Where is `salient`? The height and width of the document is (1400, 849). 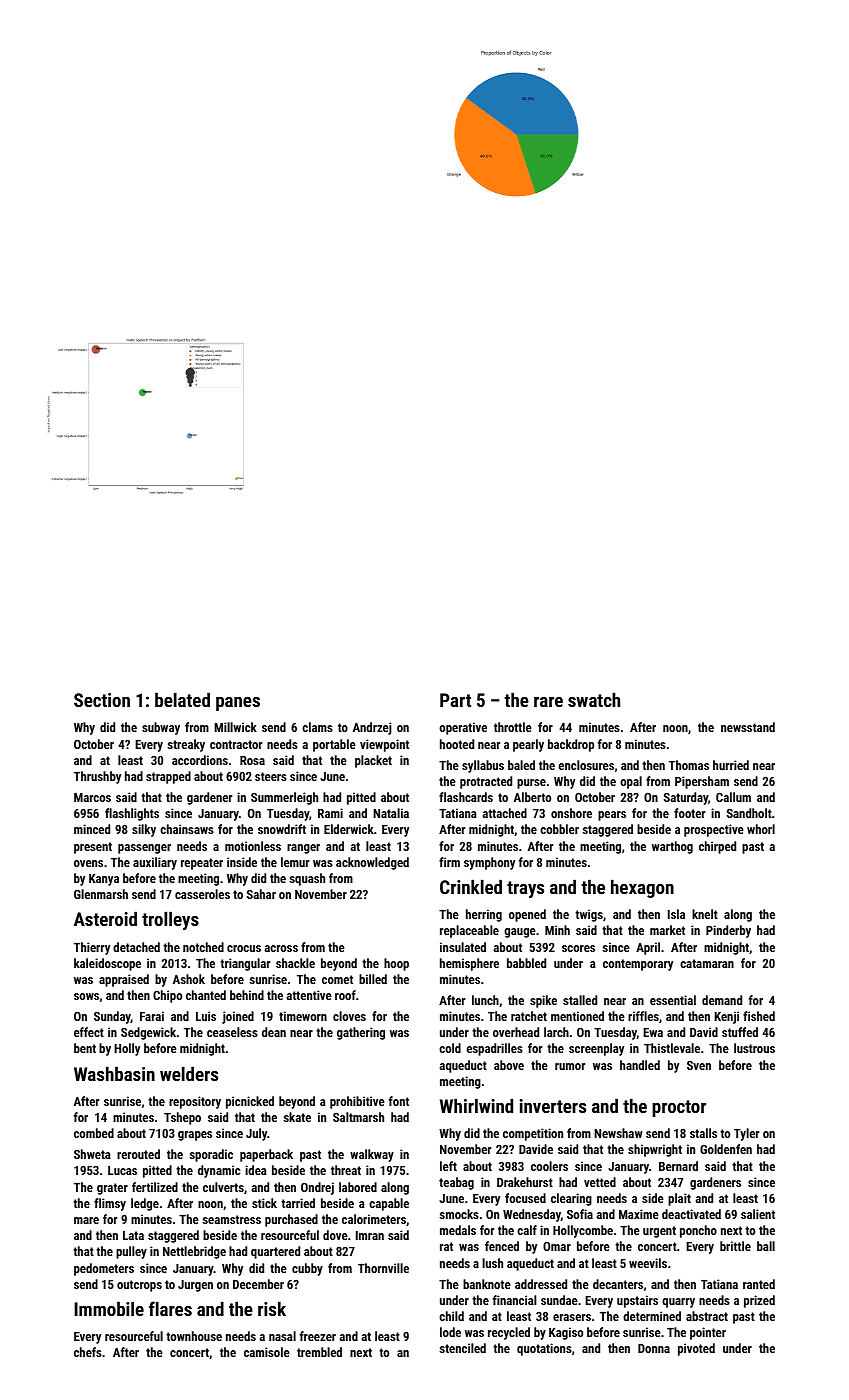 salient is located at coordinates (758, 1214).
